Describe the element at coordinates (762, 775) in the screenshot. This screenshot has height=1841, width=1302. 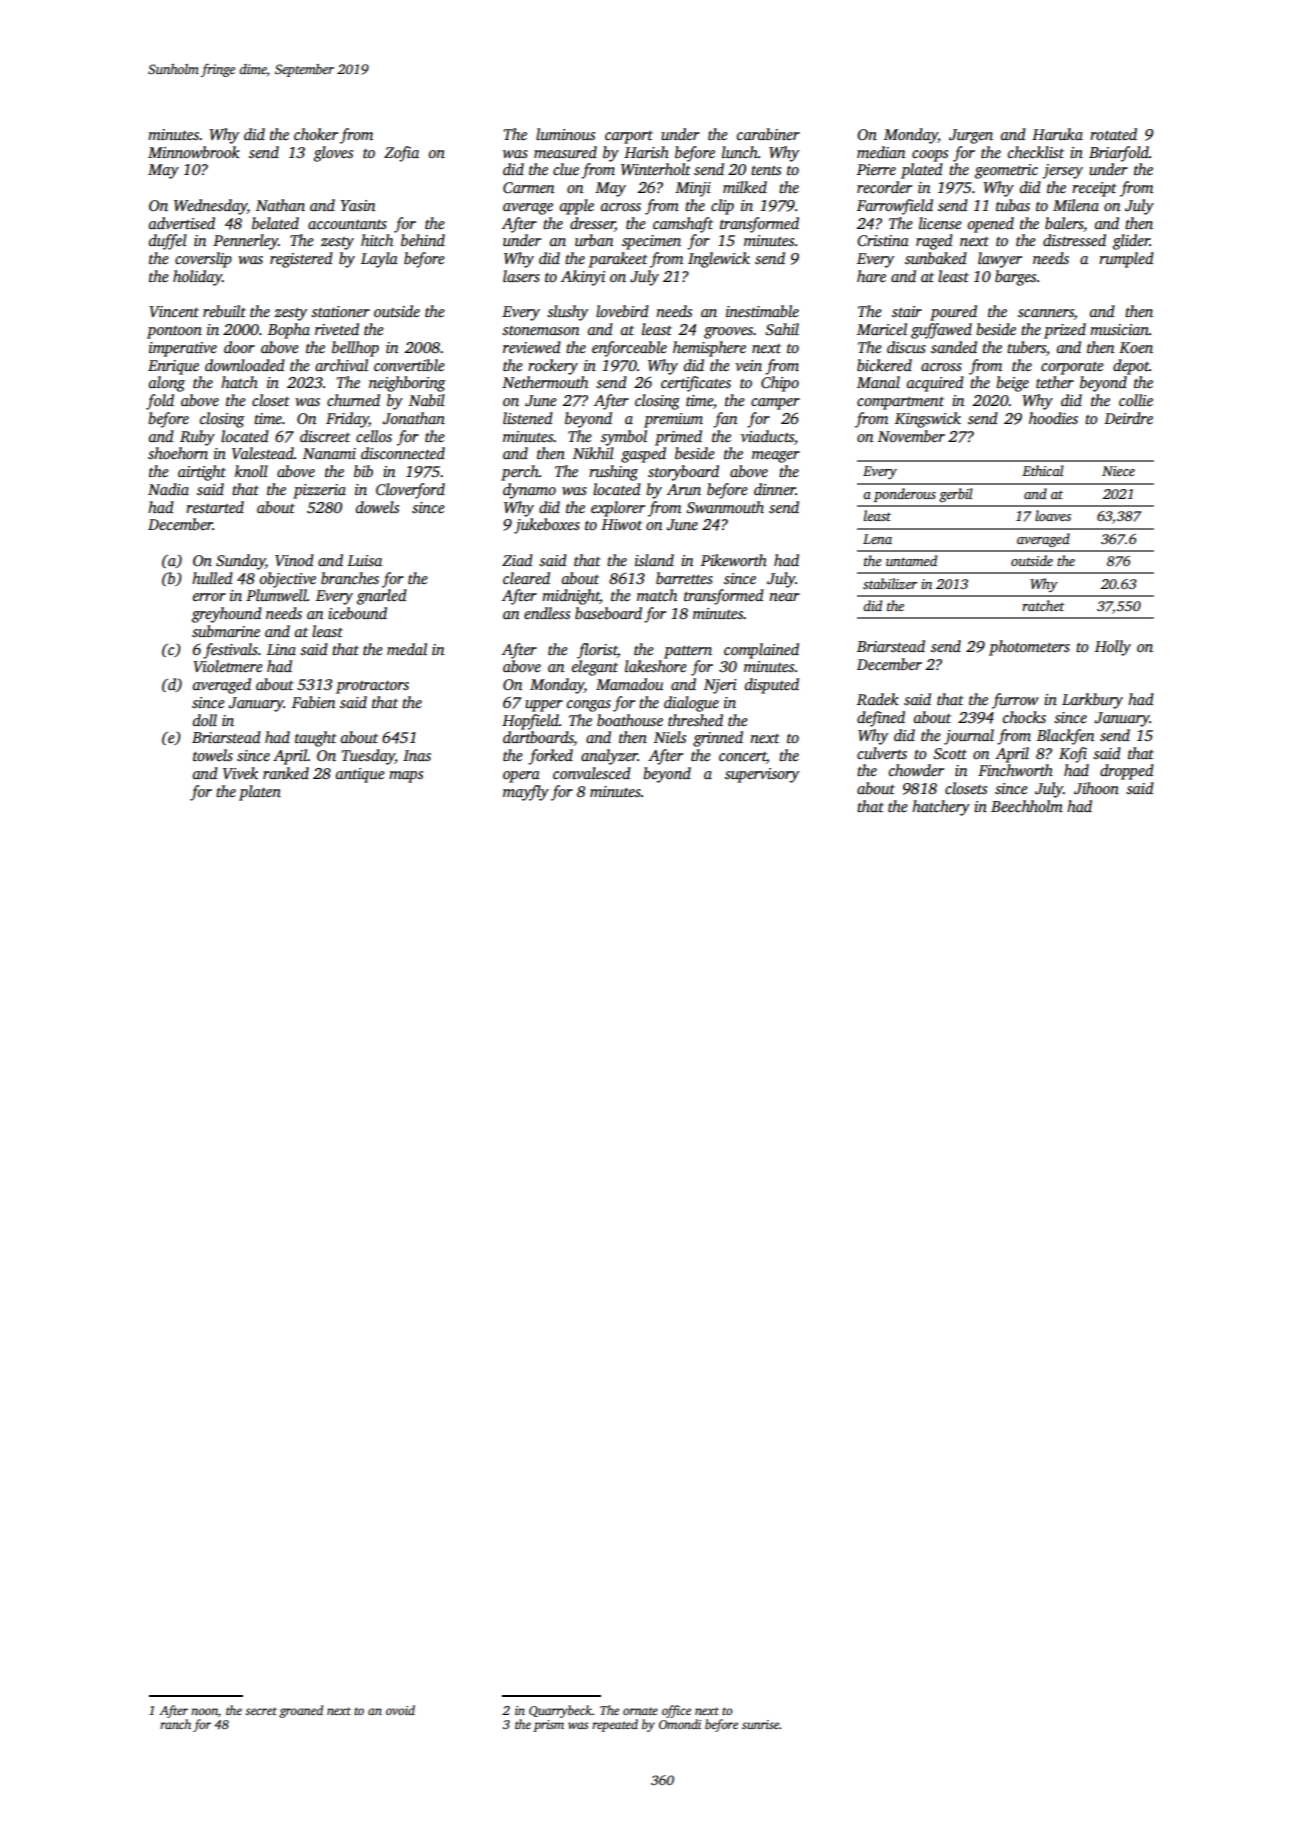
I see `supervisory` at that location.
